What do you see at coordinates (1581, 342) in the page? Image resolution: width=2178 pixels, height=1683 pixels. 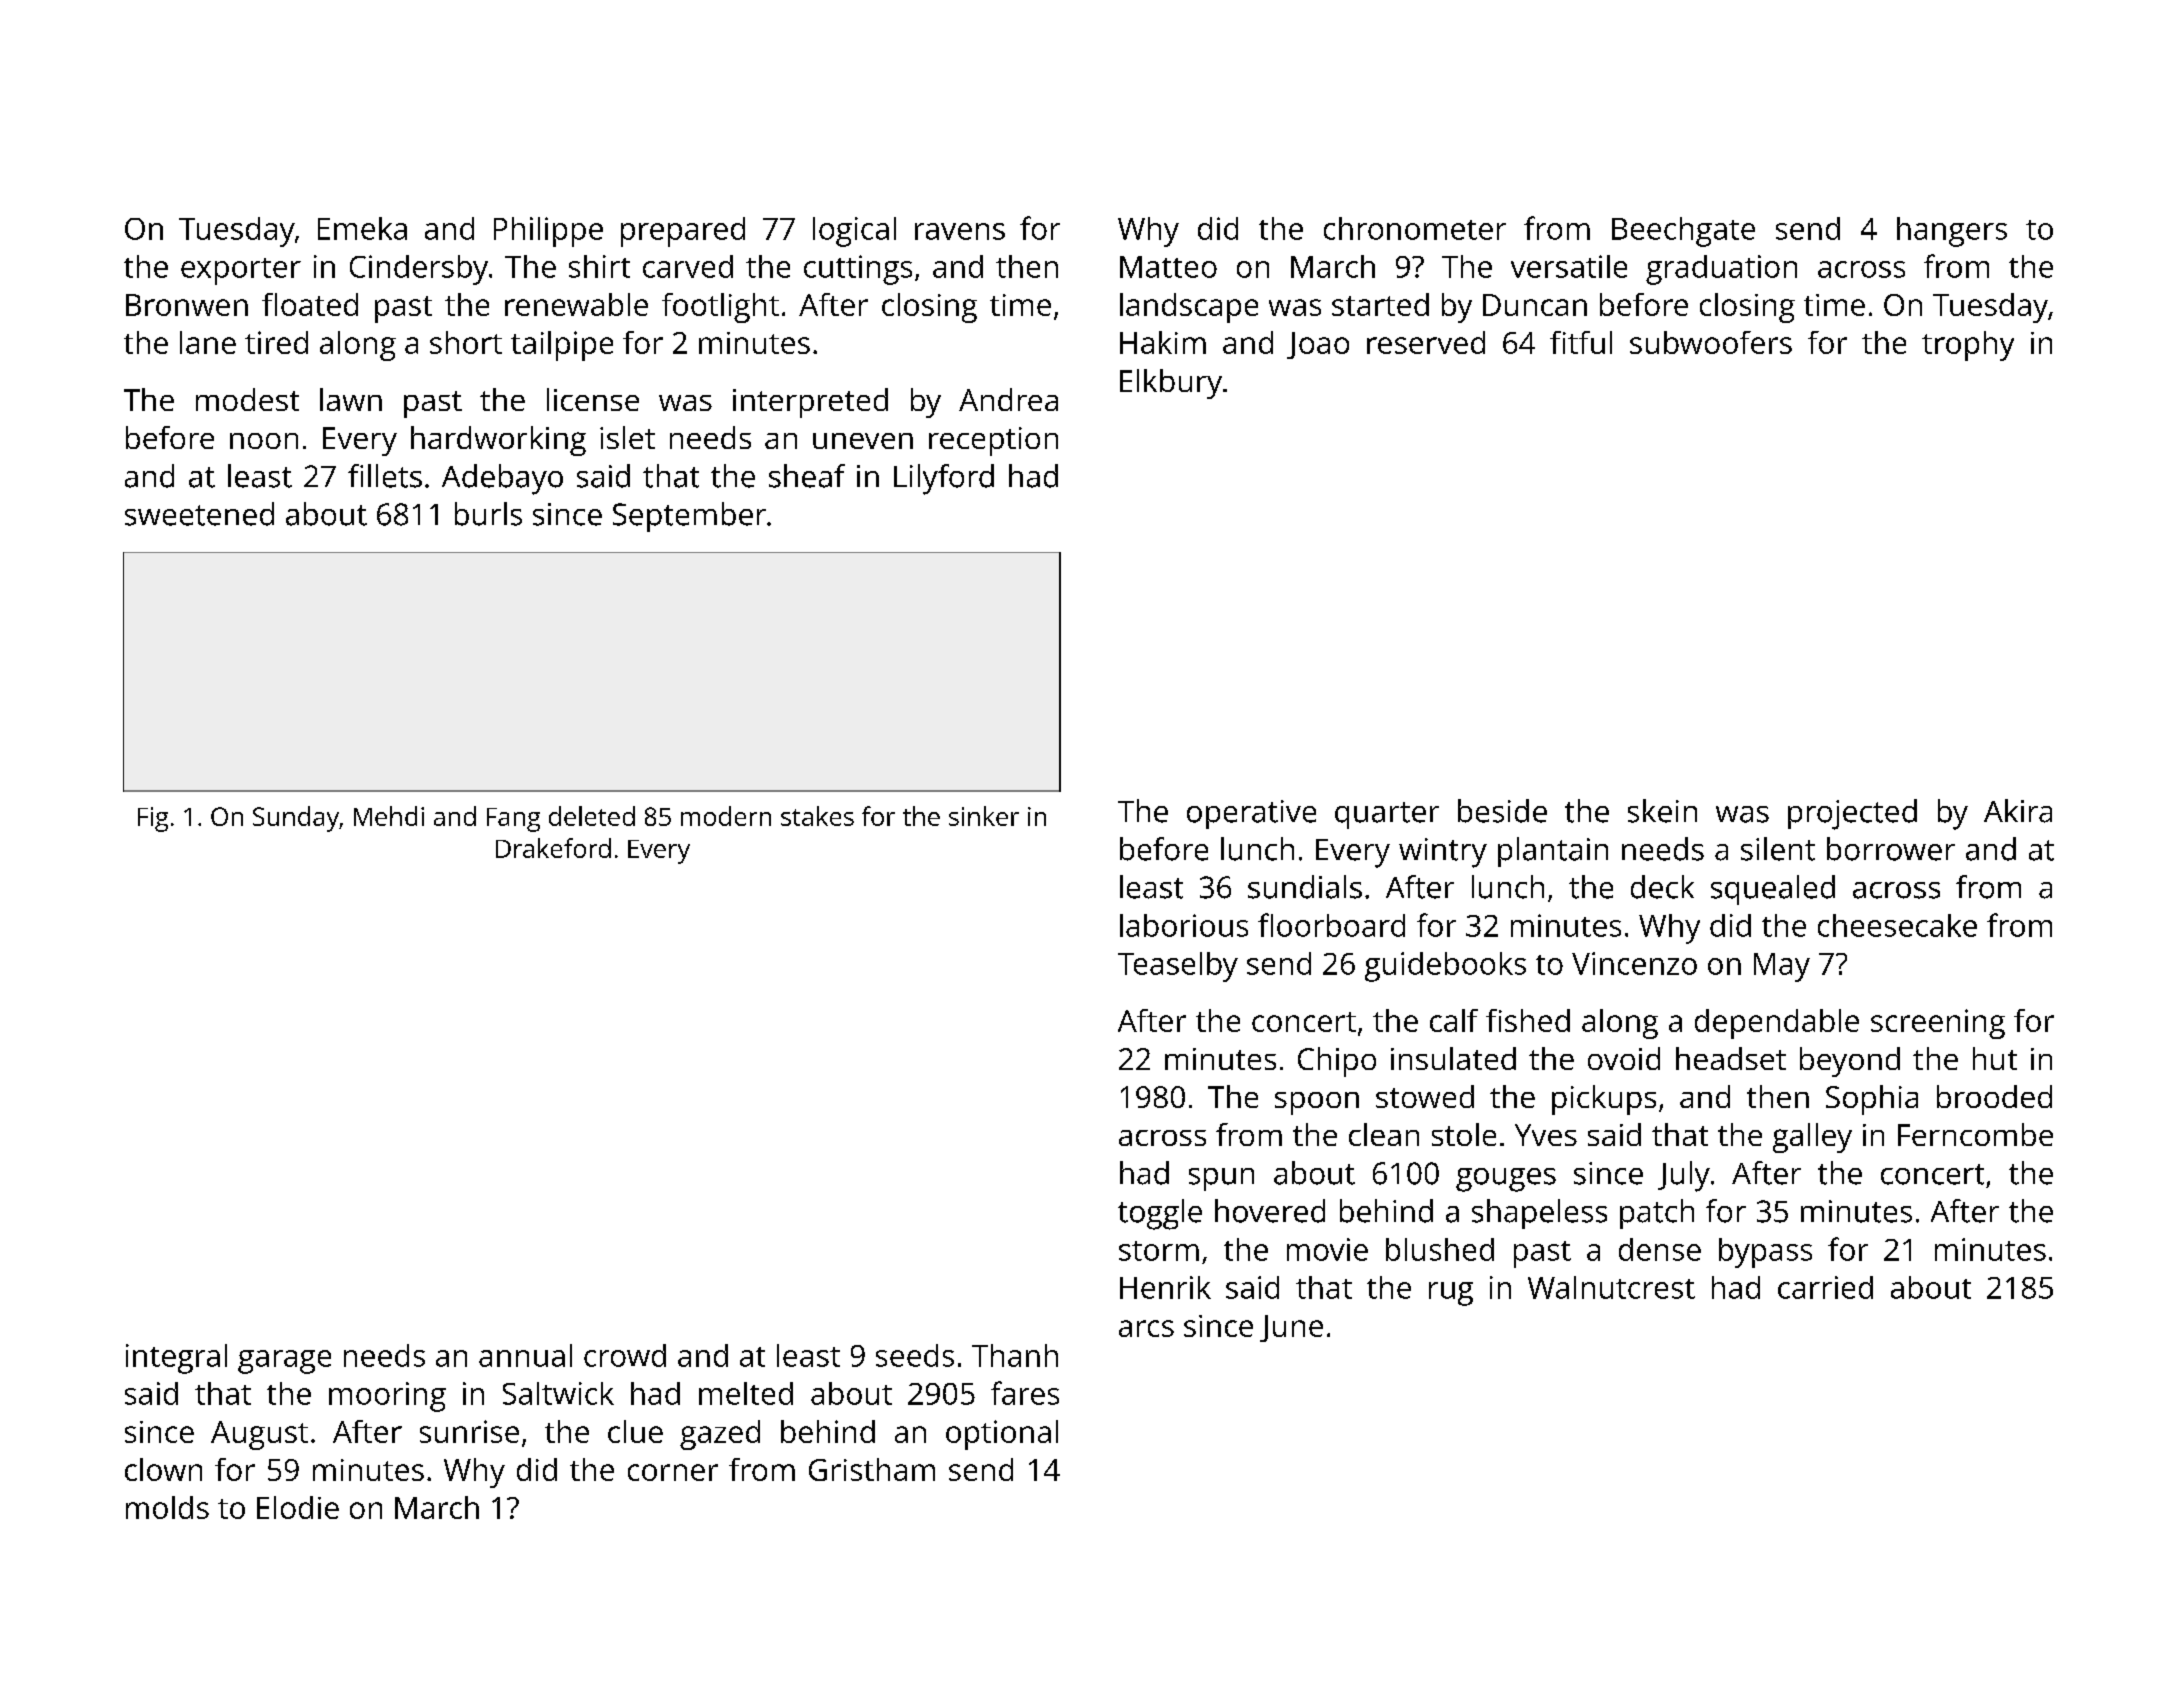 I see `fitful` at bounding box center [1581, 342].
